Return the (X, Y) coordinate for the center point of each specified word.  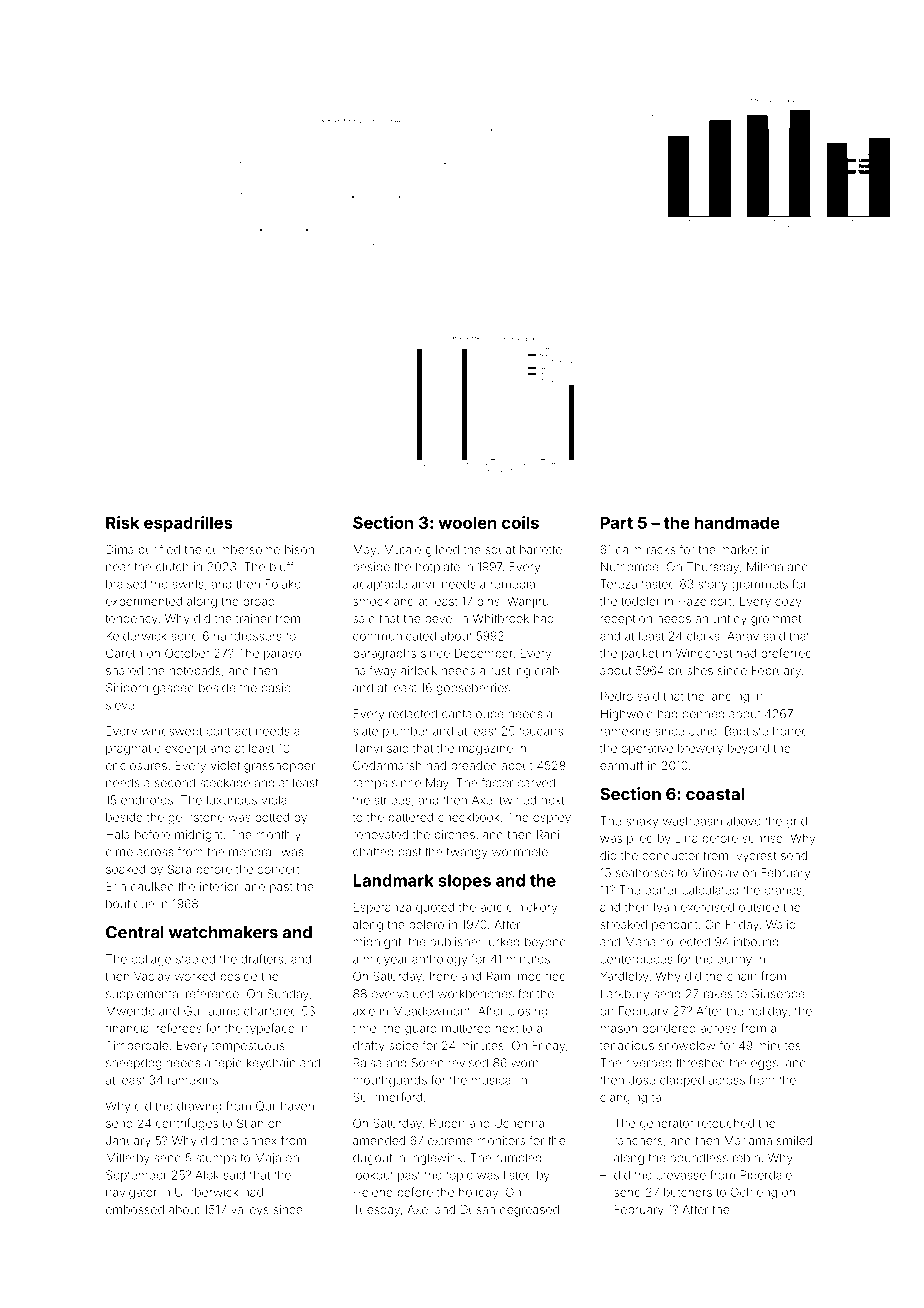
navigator (131, 1194)
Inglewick (436, 1159)
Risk (122, 522)
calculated (710, 890)
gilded (442, 551)
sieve (120, 705)
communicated (394, 636)
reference (212, 994)
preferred (786, 654)
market (739, 549)
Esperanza (382, 908)
